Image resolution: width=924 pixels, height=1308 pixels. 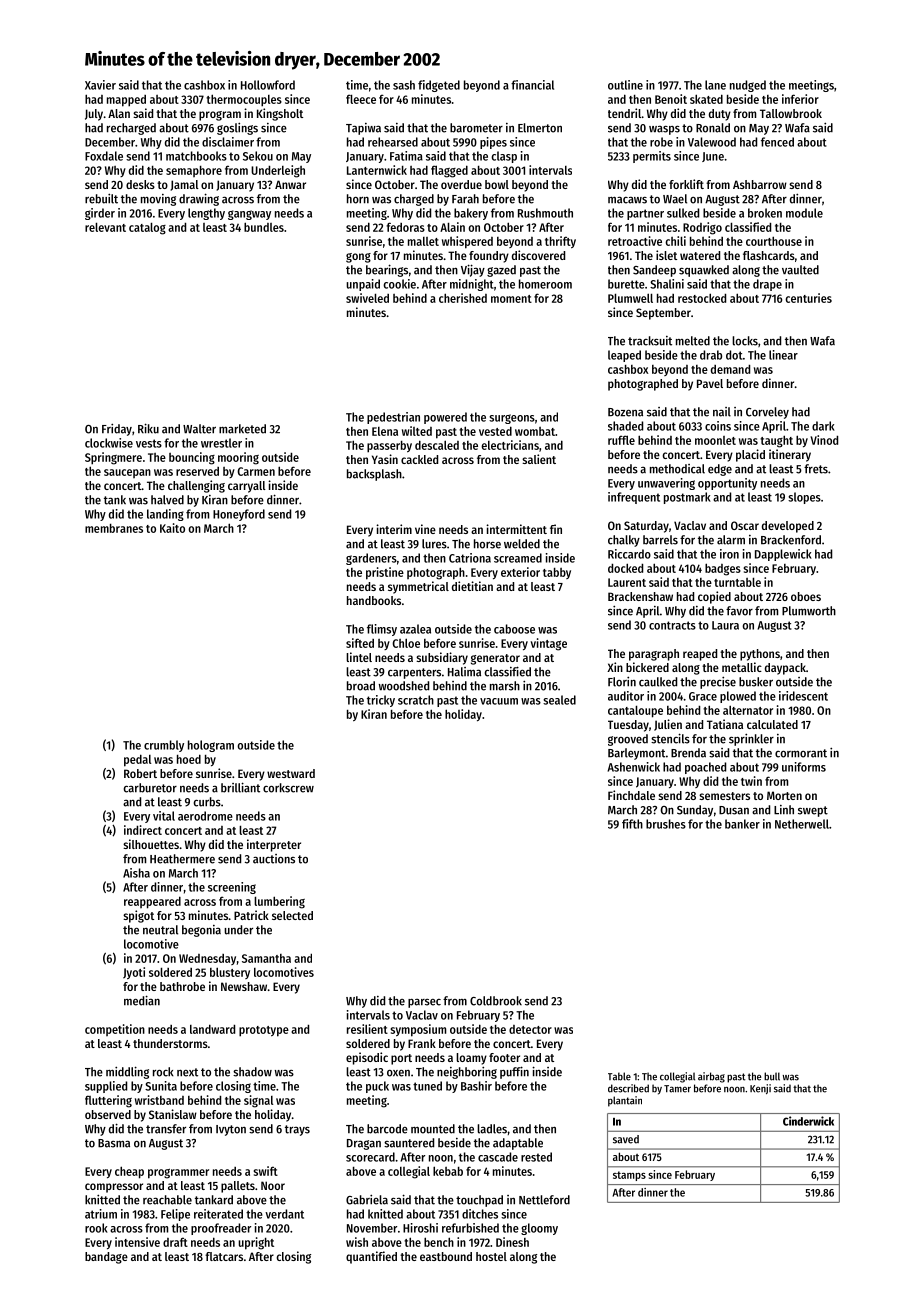 What do you see at coordinates (244, 100) in the screenshot?
I see `thermocouples` at bounding box center [244, 100].
